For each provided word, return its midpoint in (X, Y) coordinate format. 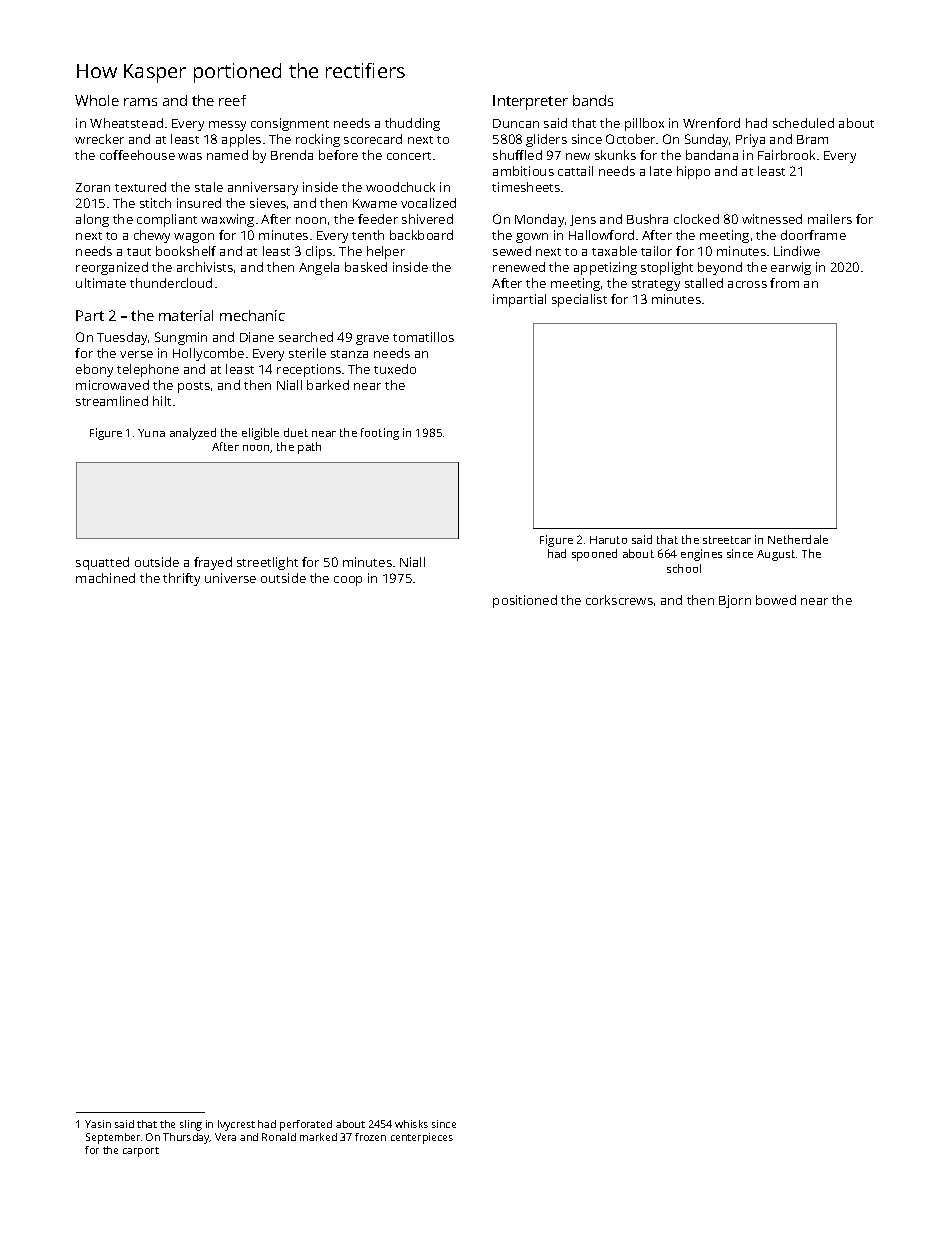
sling (191, 1125)
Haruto (608, 540)
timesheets (526, 187)
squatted (102, 563)
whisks (411, 1124)
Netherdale (798, 539)
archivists (205, 267)
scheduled (803, 123)
